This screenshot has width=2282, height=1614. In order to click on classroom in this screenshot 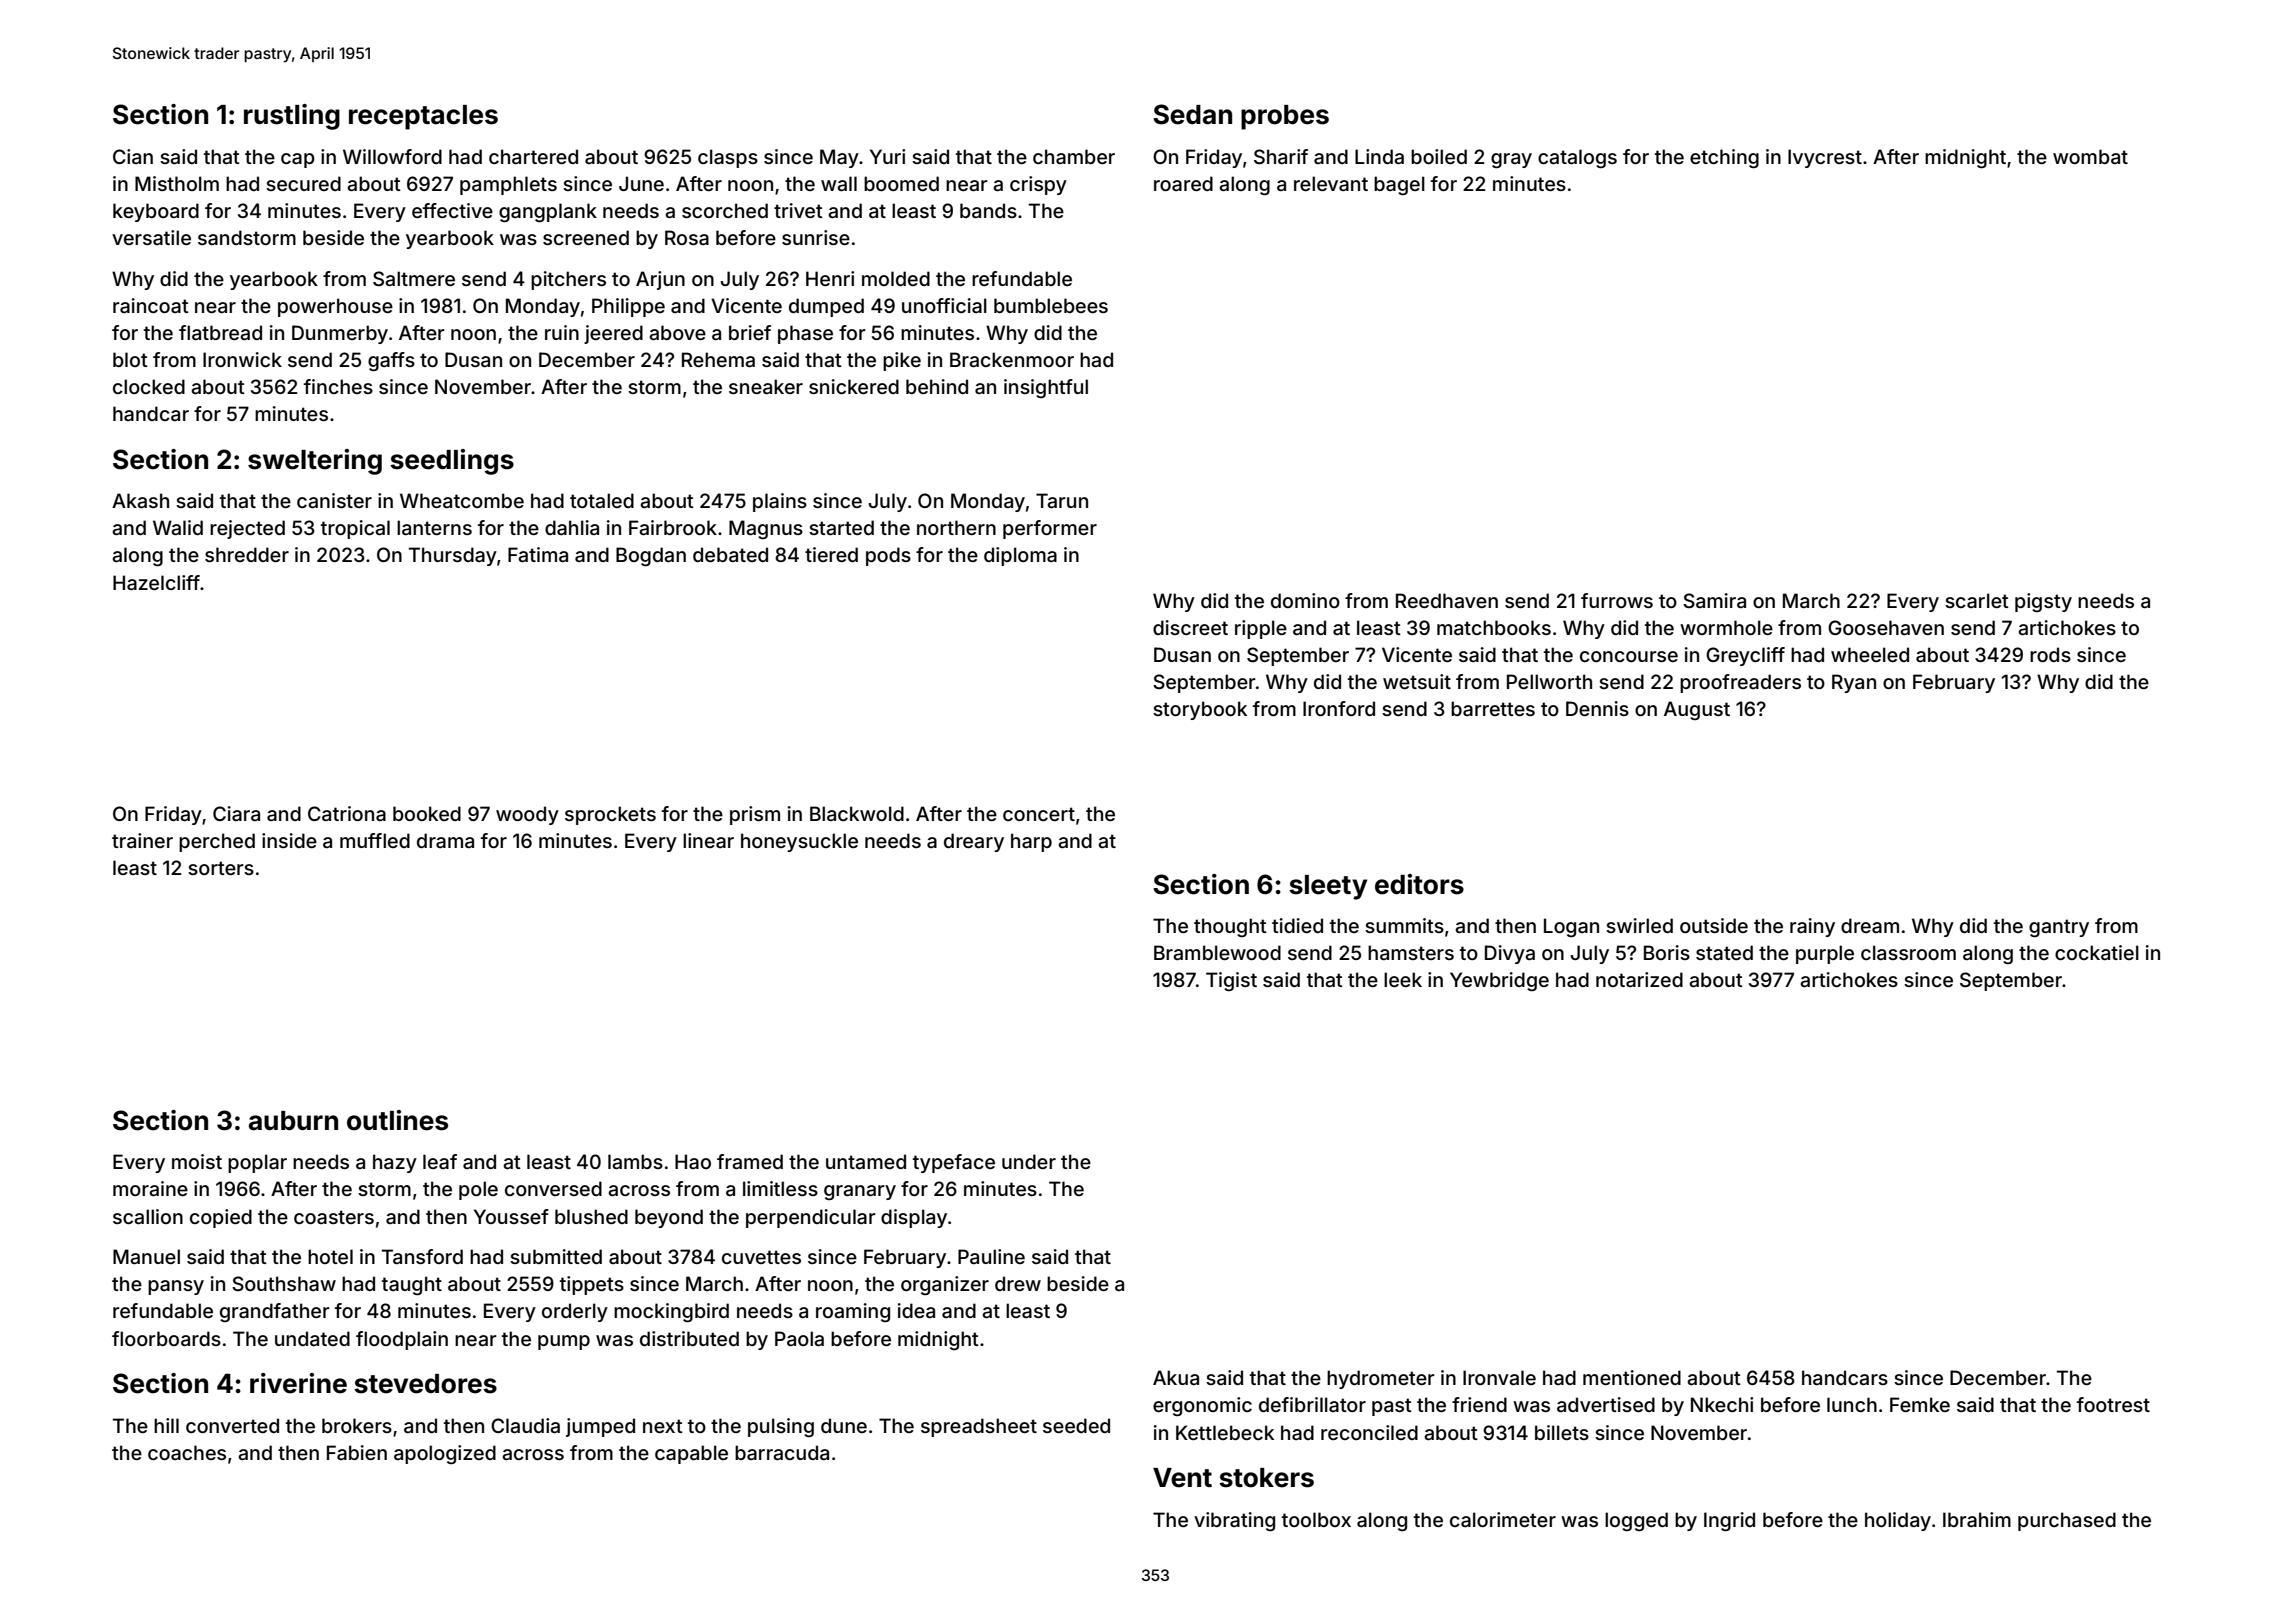, I will do `click(1908, 952)`.
